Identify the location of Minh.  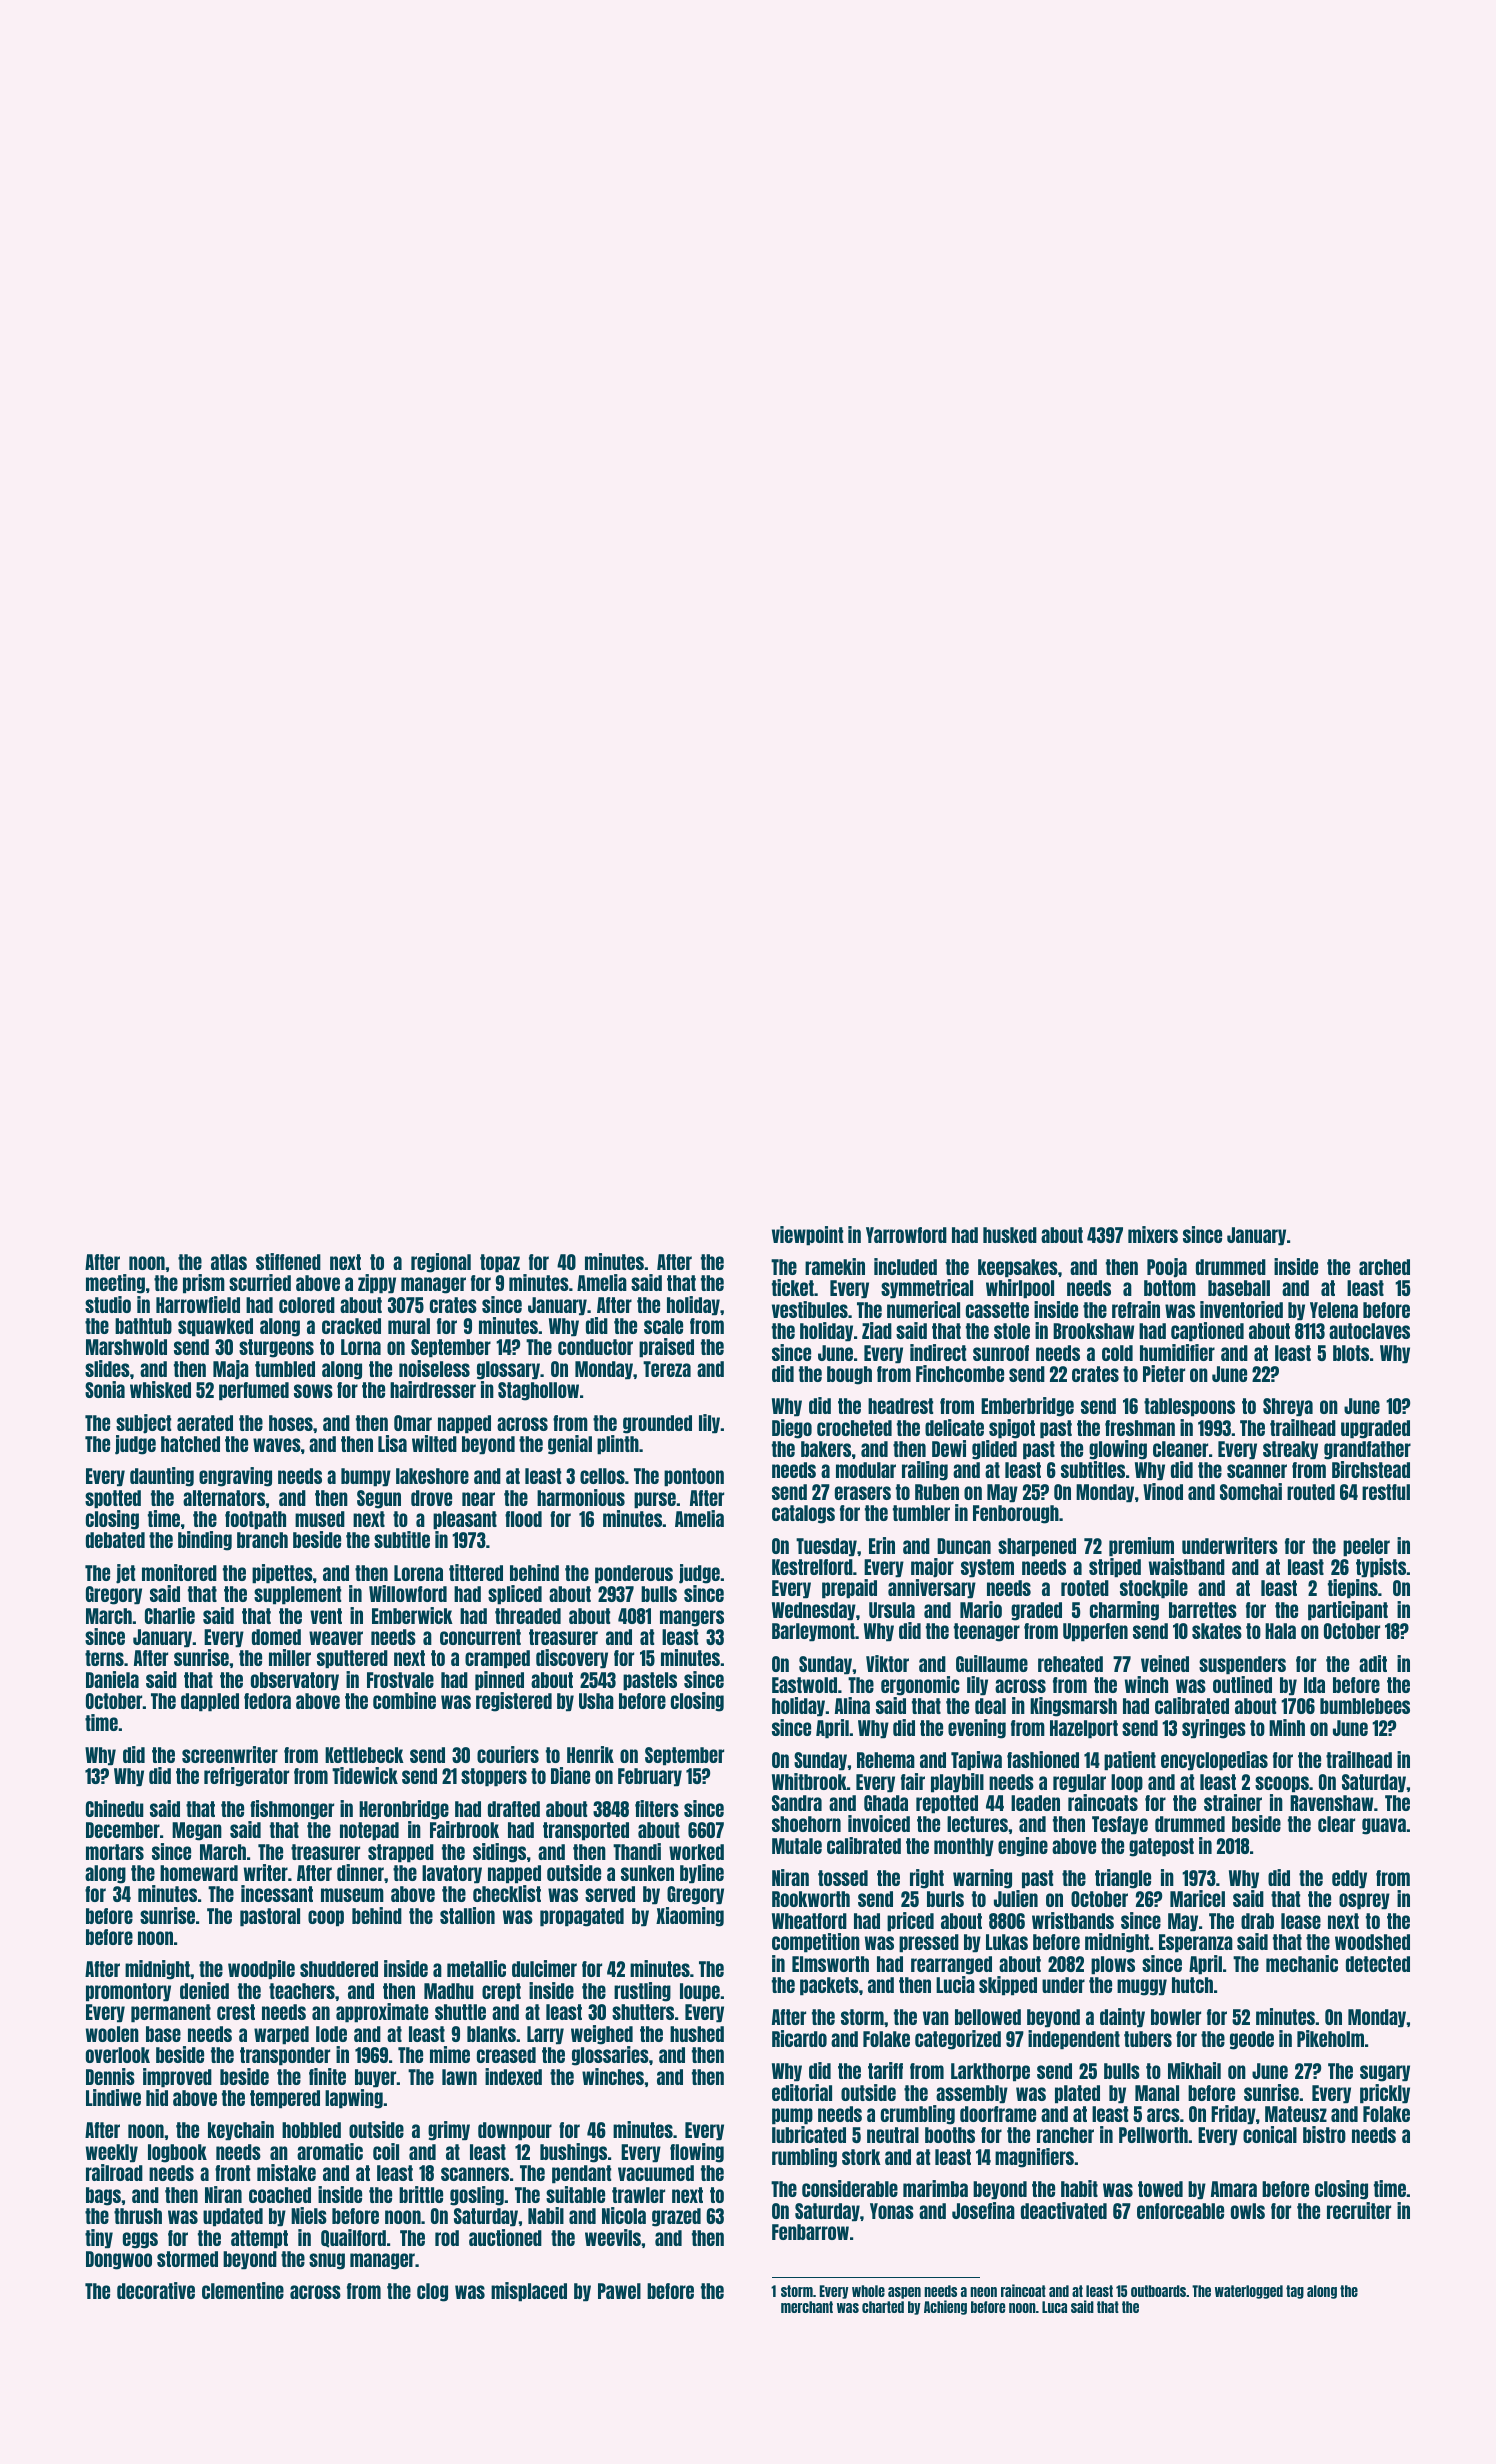
(1287, 1727).
